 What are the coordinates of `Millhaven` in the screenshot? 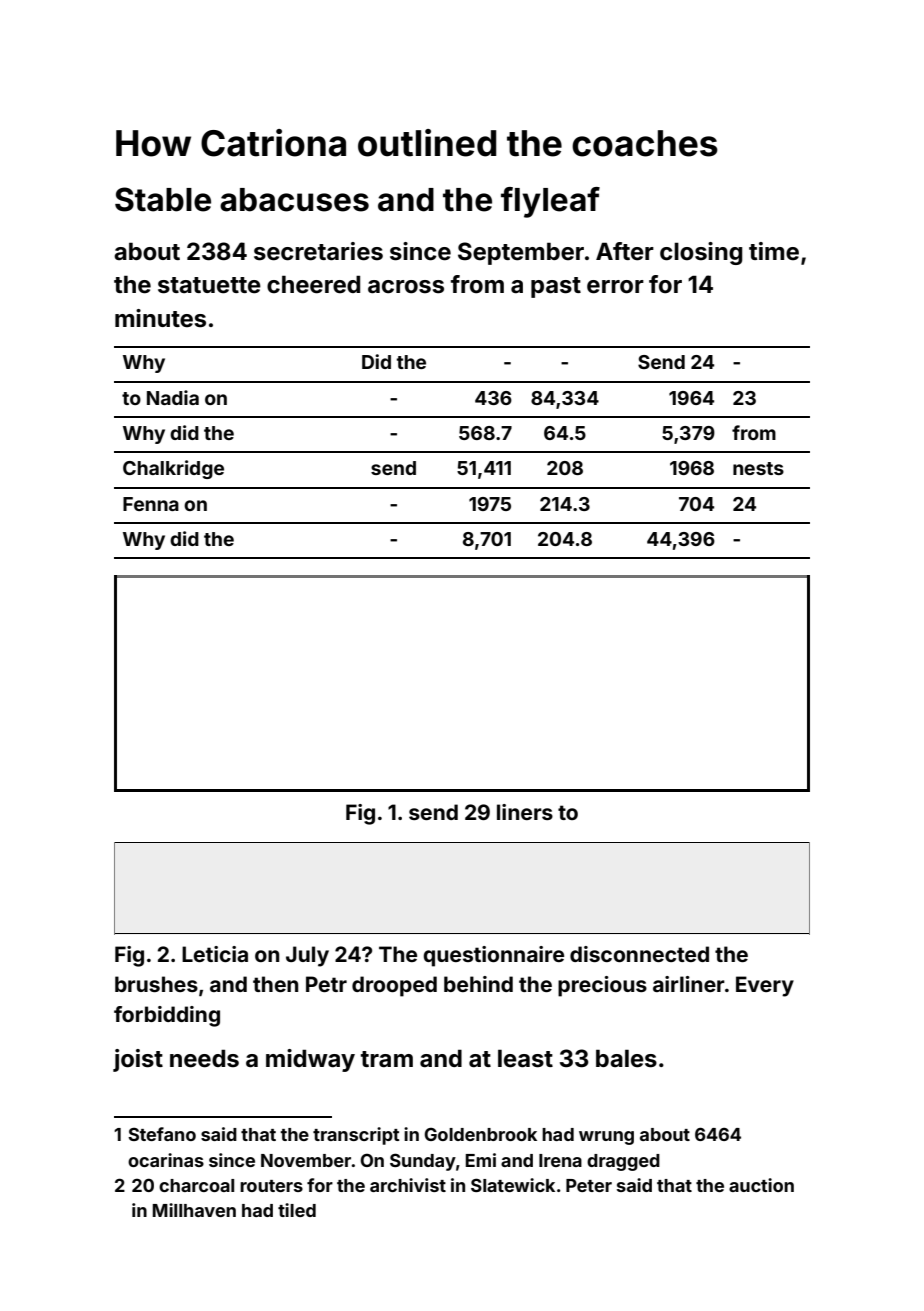 It's located at (194, 1210).
